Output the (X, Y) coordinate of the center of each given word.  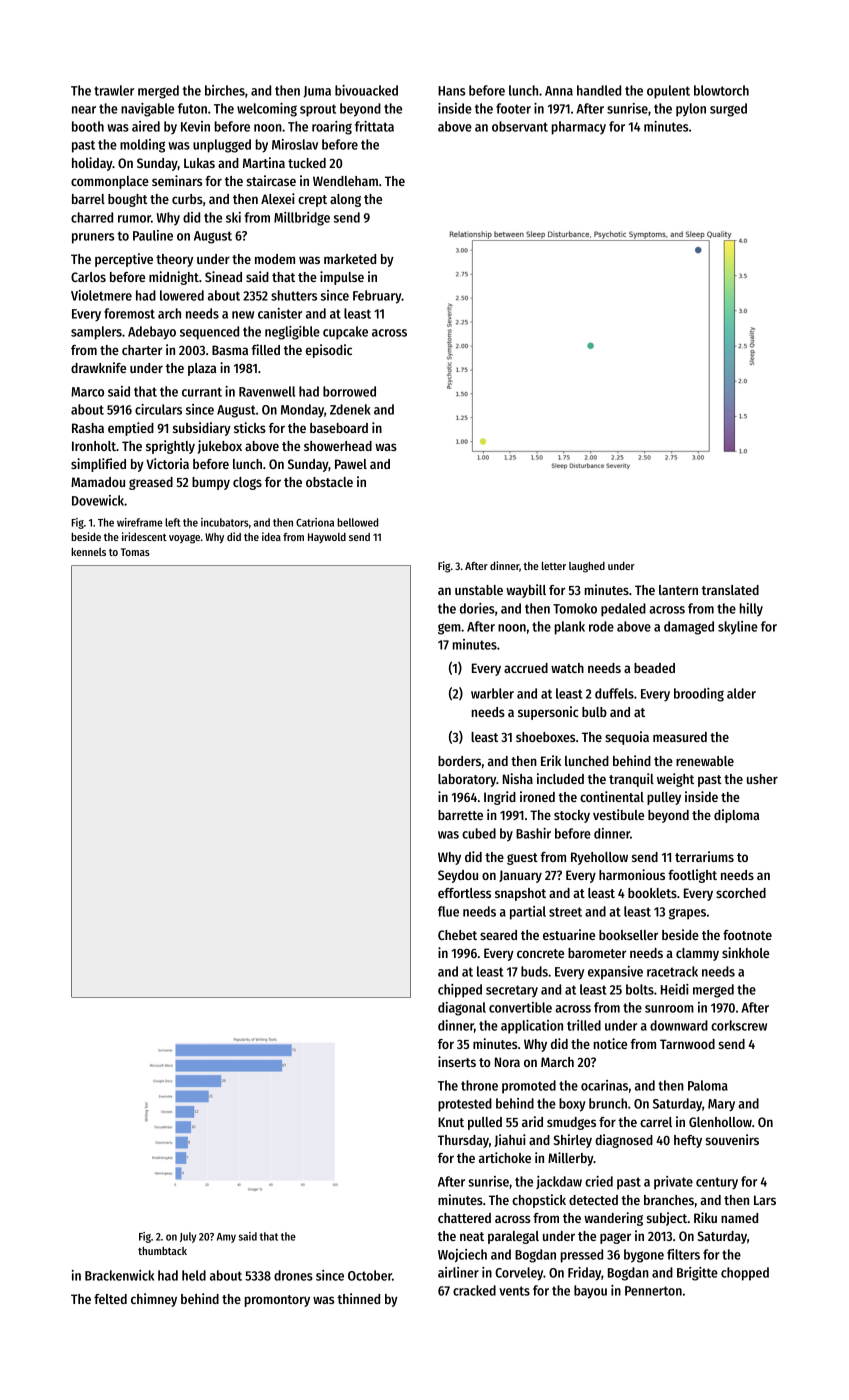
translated (730, 590)
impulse (342, 278)
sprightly (170, 447)
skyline (738, 628)
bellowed (357, 522)
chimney (154, 1300)
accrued (526, 668)
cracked (474, 1290)
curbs (187, 199)
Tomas (135, 552)
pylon (691, 110)
